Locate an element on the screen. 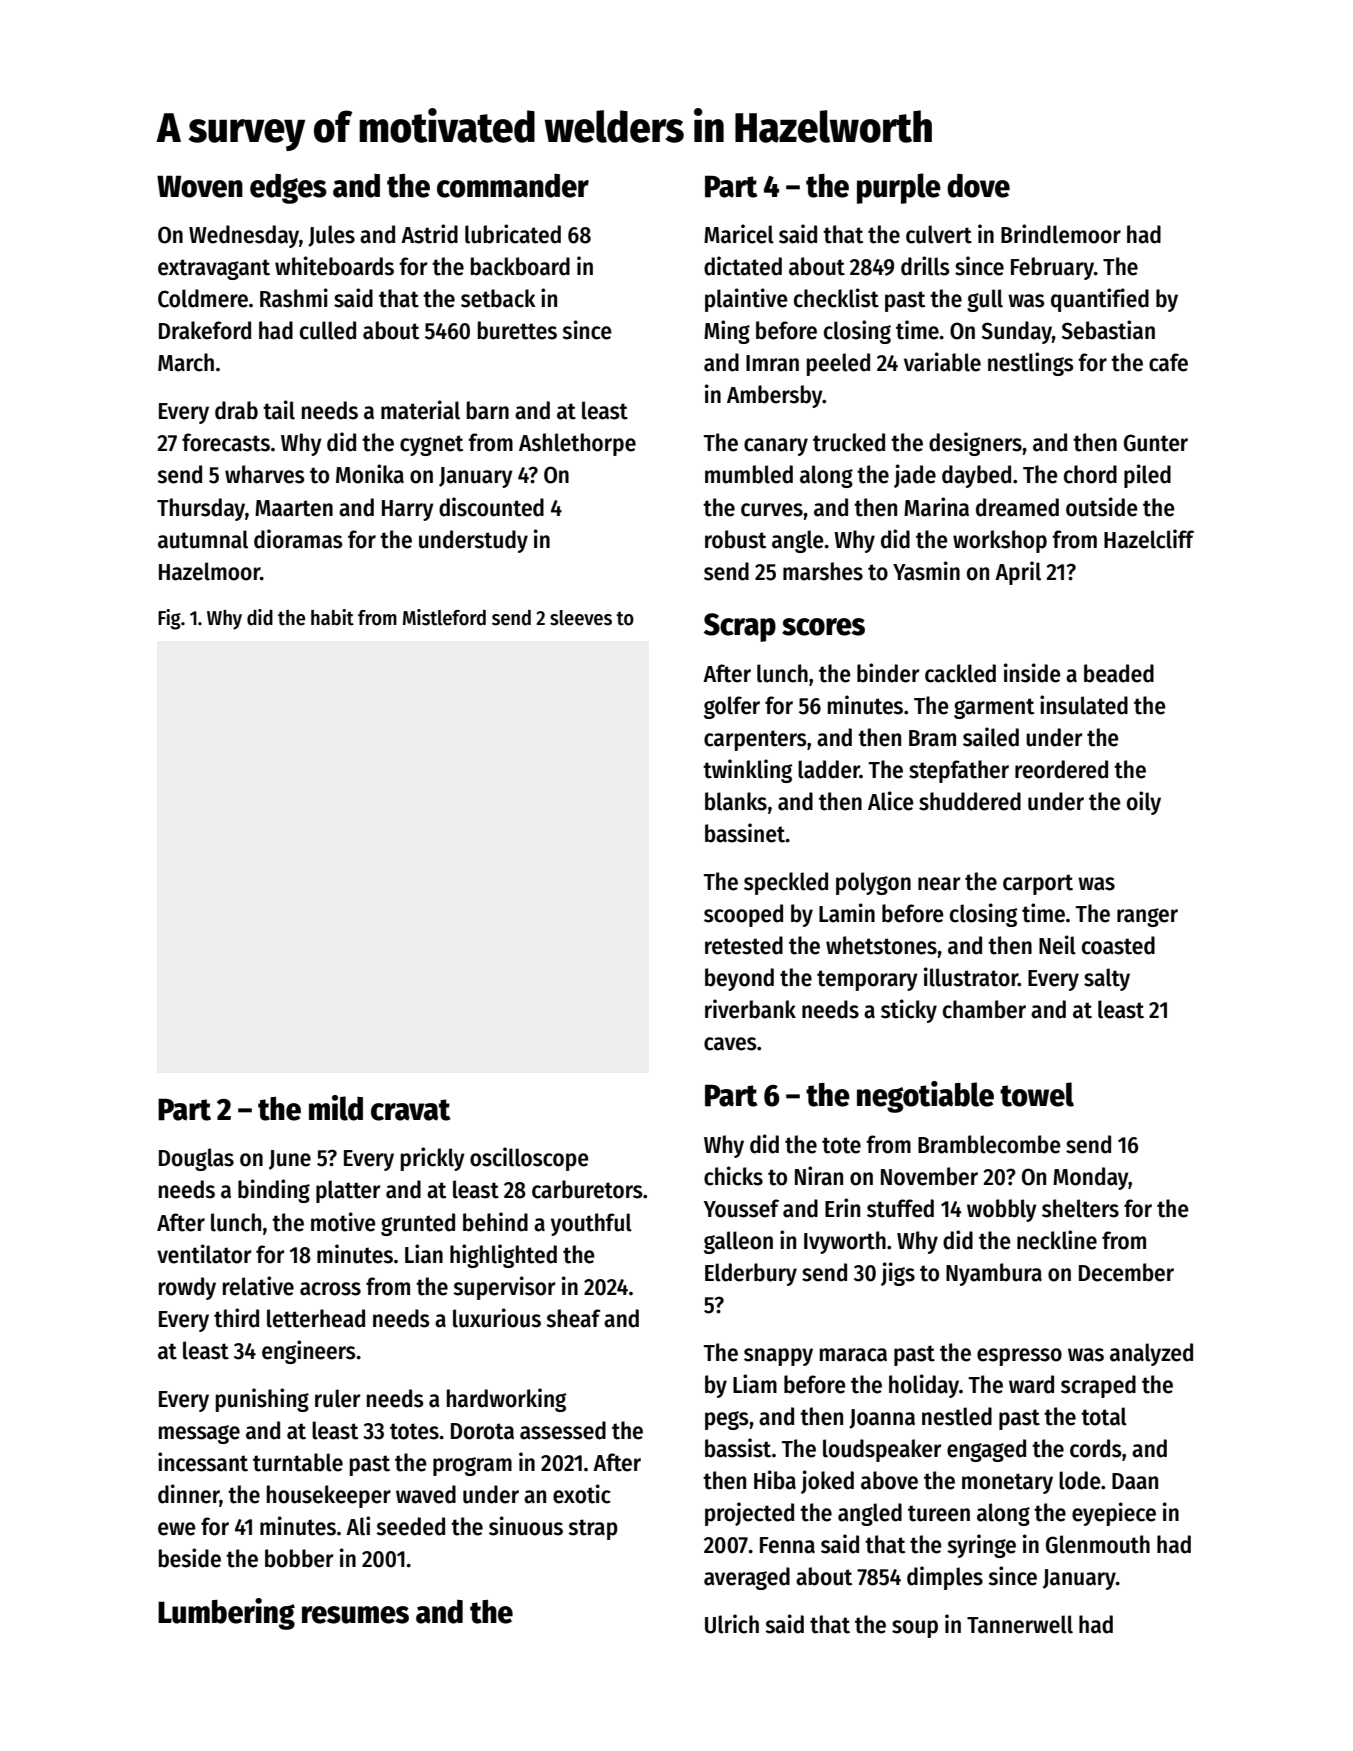 The width and height of the screenshot is (1353, 1751). seeded is located at coordinates (410, 1526).
